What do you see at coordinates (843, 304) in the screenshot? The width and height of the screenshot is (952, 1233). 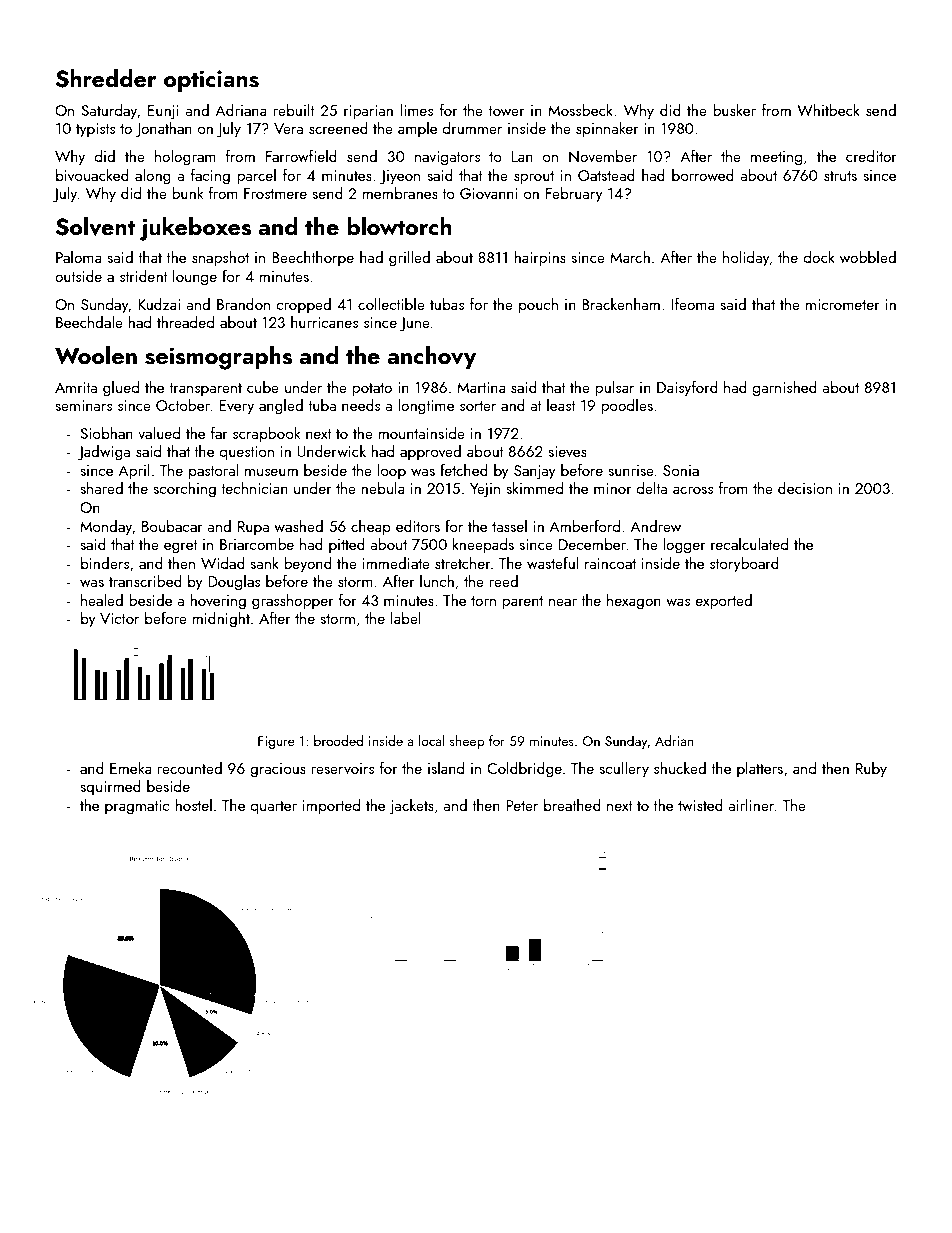 I see `micrometer` at bounding box center [843, 304].
